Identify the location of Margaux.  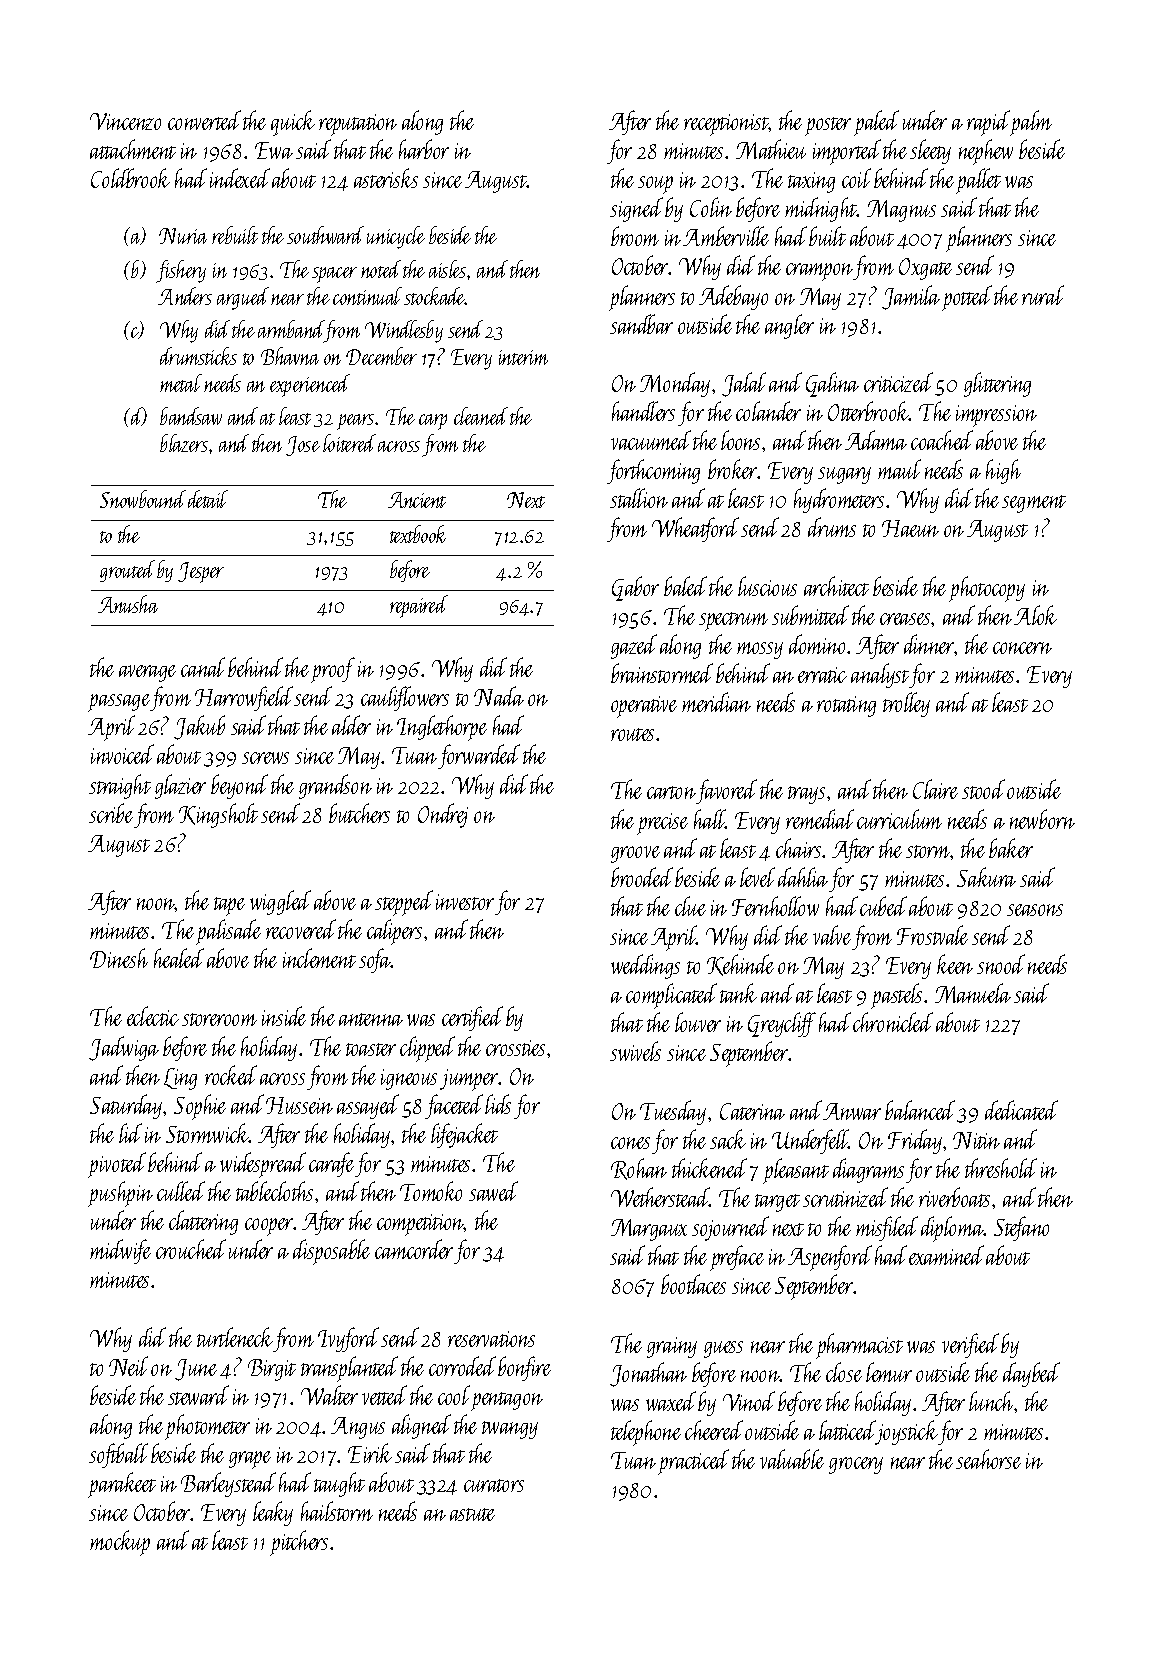
(649, 1230).
